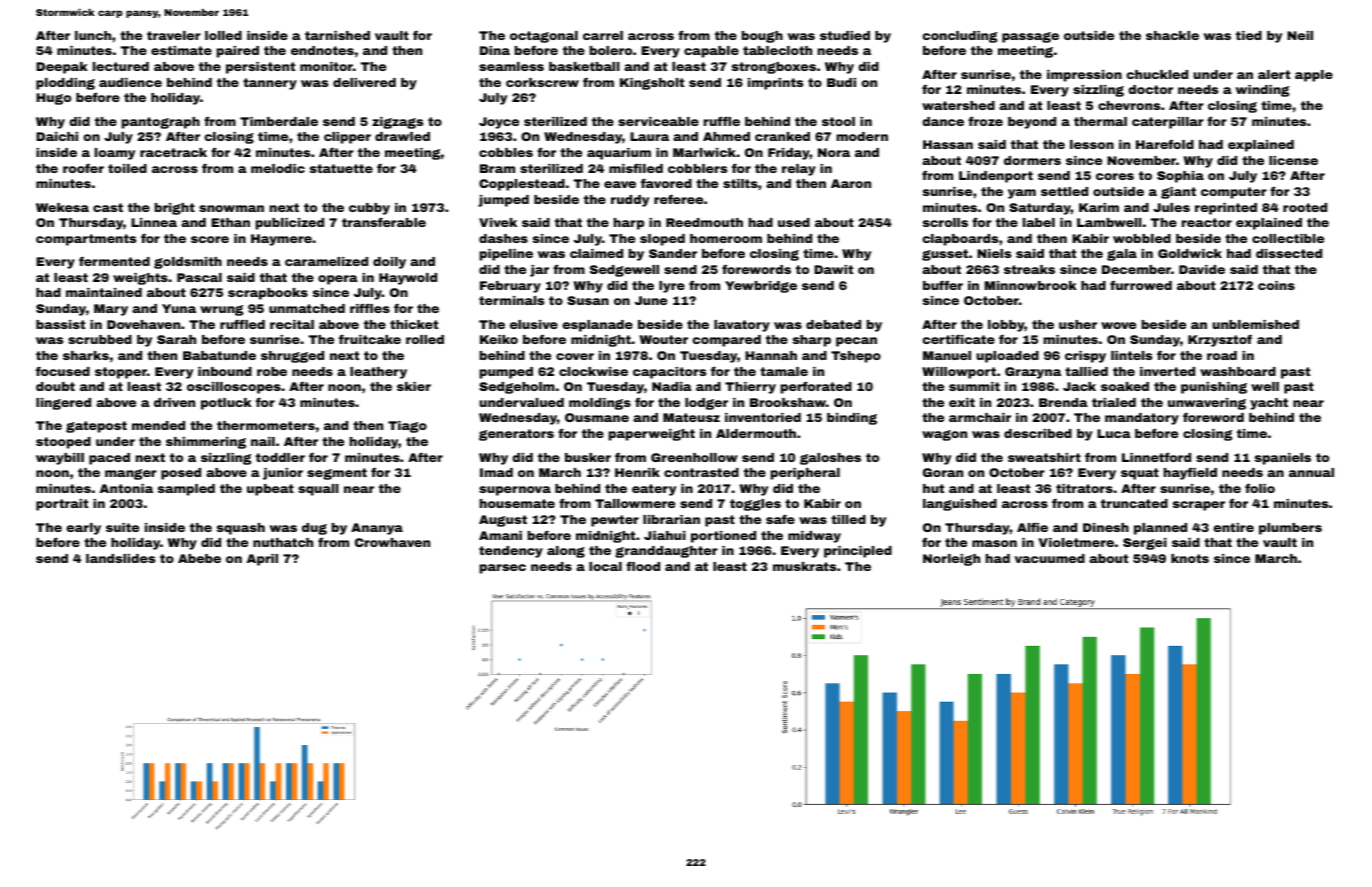  I want to click on fruitcake, so click(370, 339).
